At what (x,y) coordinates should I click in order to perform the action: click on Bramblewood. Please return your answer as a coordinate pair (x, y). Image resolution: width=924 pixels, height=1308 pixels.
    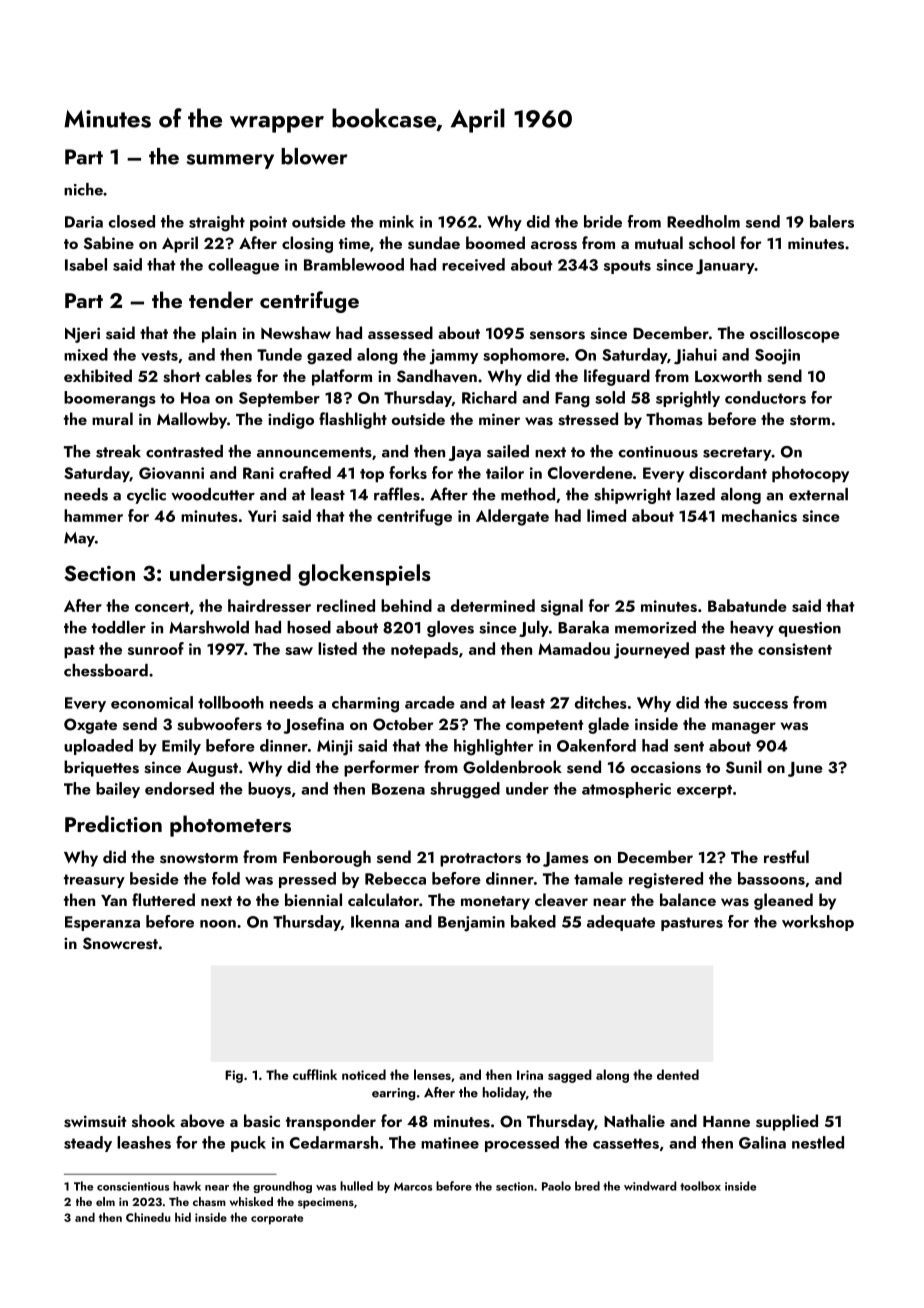
    Looking at the image, I should click on (354, 264).
